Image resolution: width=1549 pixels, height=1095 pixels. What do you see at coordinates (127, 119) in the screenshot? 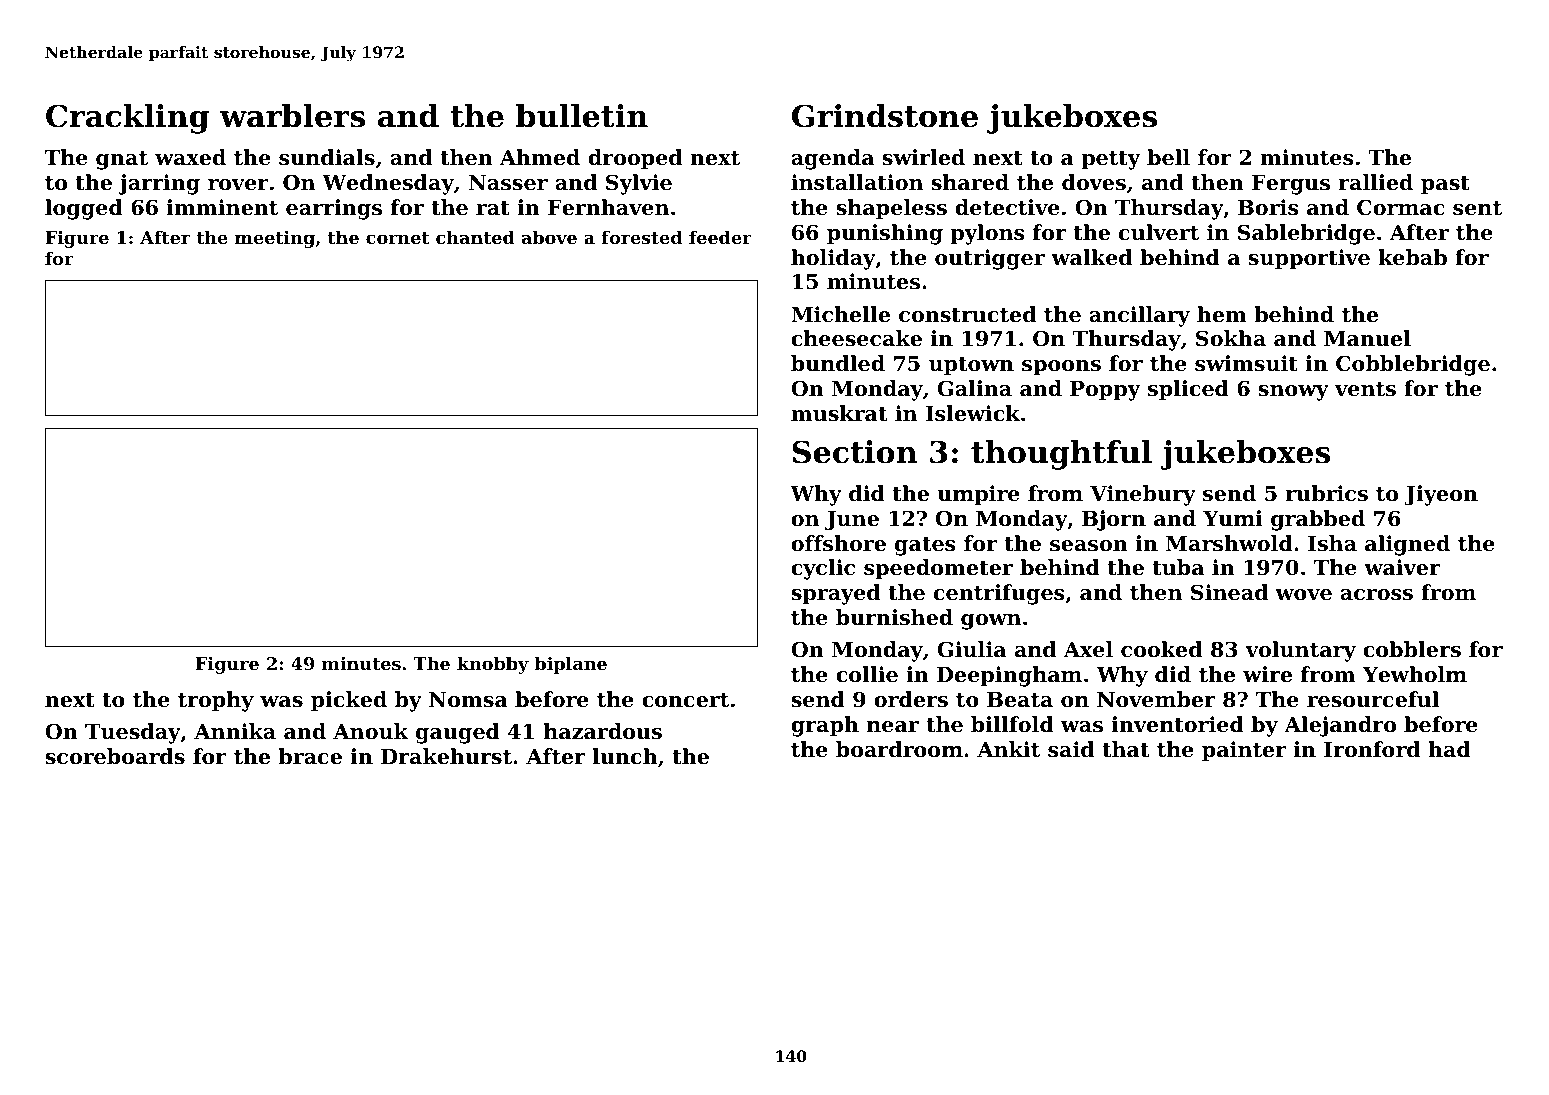
I see `Crackling` at bounding box center [127, 119].
